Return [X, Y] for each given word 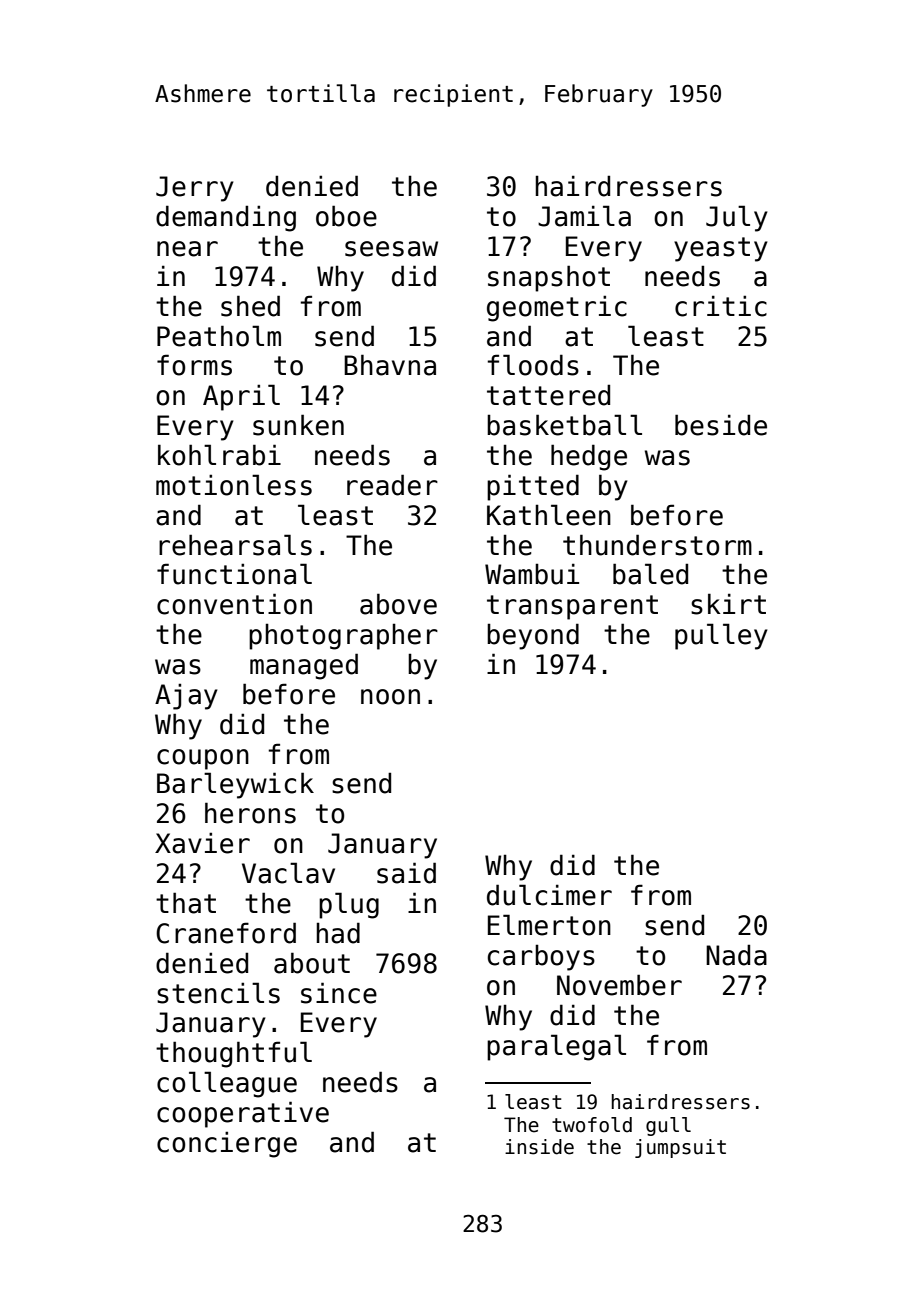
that [186, 903]
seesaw [391, 249]
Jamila [584, 216]
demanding [226, 218]
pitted [533, 487]
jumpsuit [680, 1148]
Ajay [186, 696]
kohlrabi [219, 455]
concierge [227, 1144]
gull [668, 1126]
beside [721, 425]
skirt [728, 604]
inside [539, 1147]
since [339, 993]
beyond [533, 636]
